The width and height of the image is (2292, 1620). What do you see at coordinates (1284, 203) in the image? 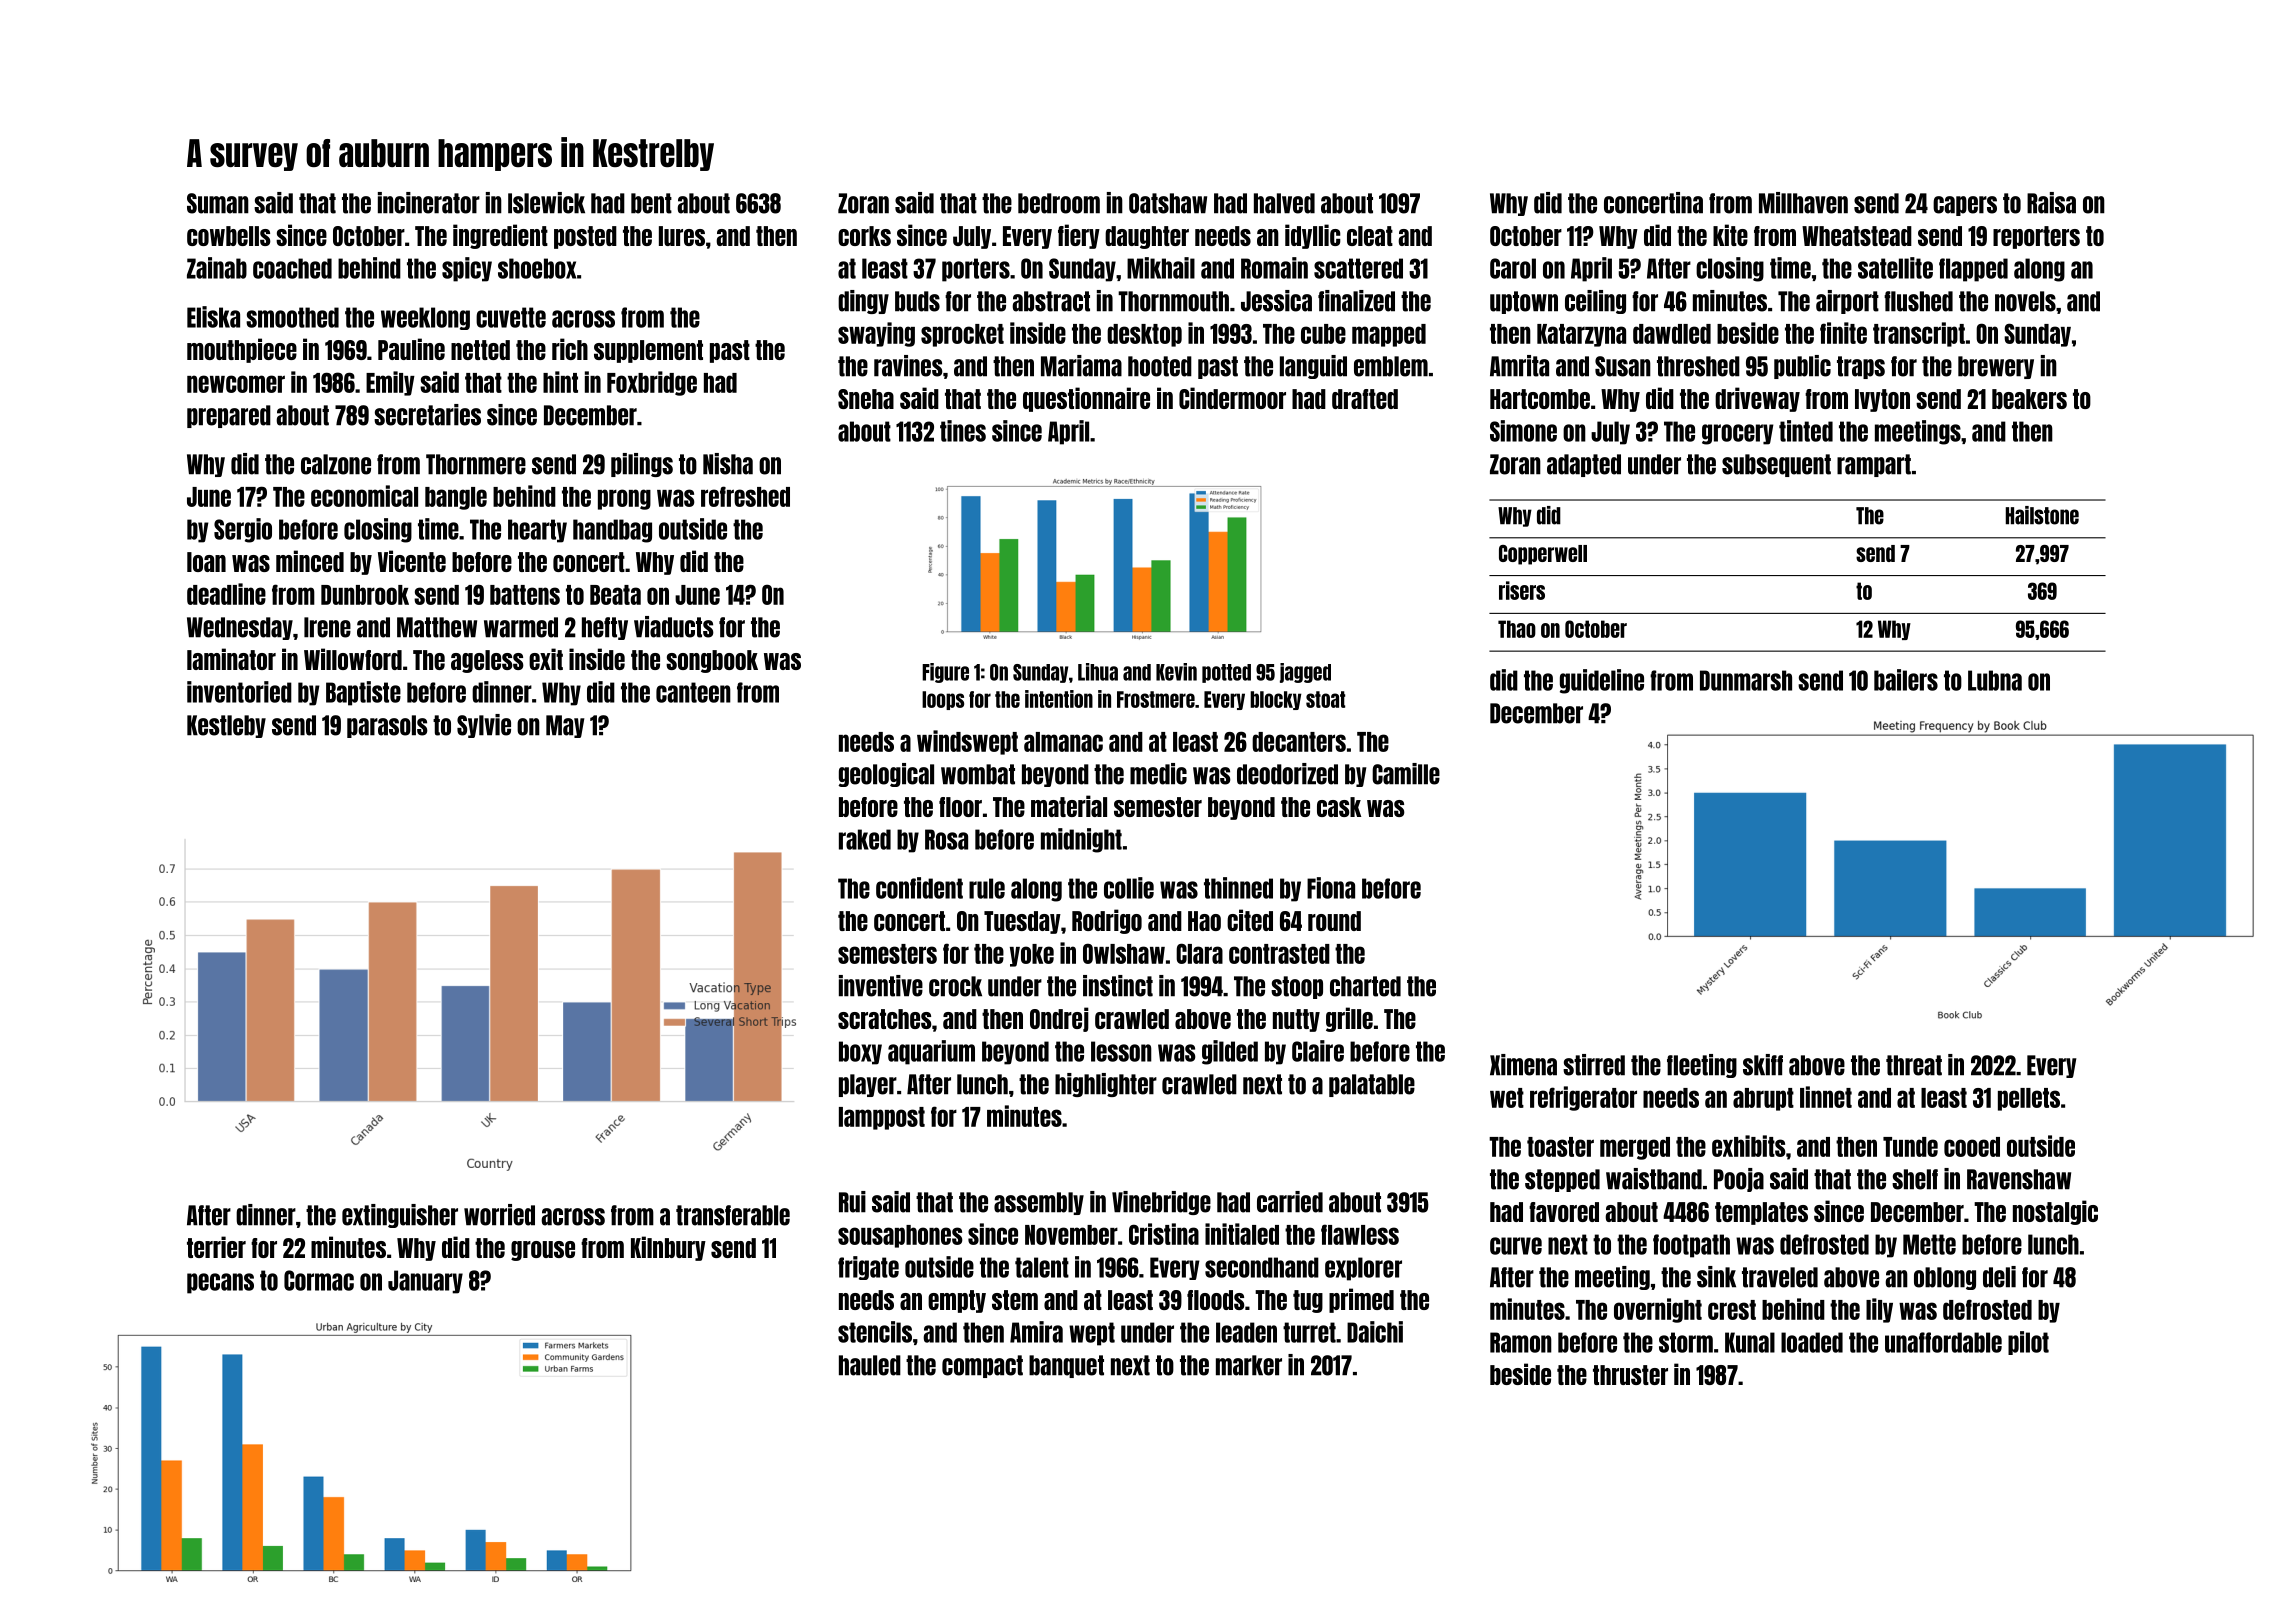
I see `halved` at bounding box center [1284, 203].
